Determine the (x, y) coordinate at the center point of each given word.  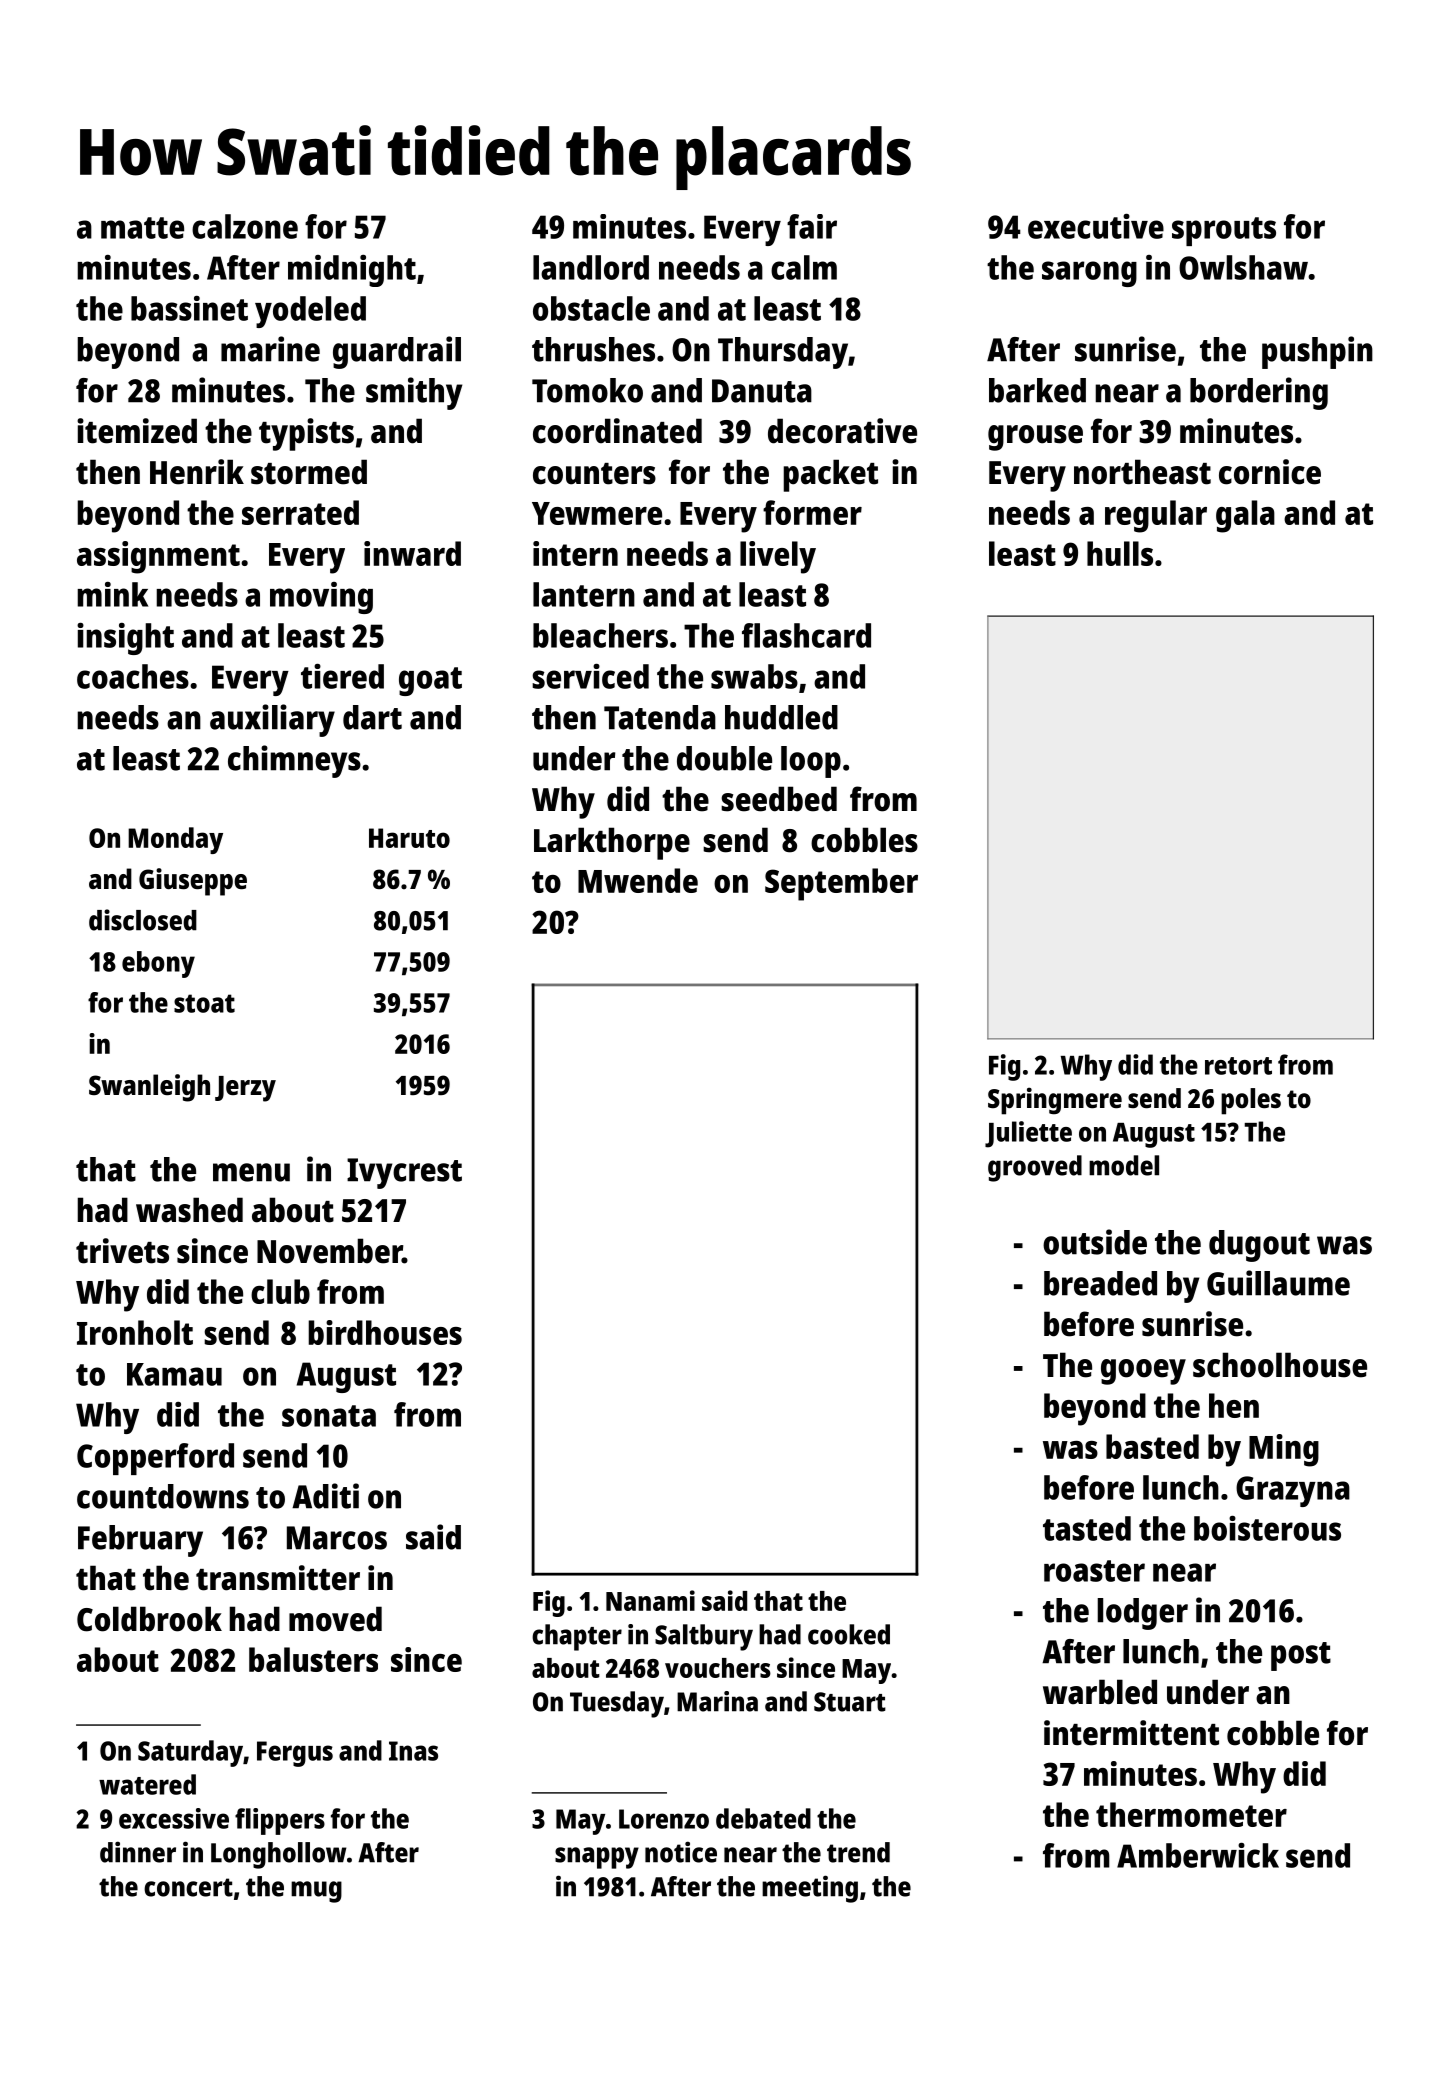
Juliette (1028, 1134)
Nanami (650, 1600)
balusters (313, 1659)
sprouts (1224, 231)
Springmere (1055, 1101)
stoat (204, 1003)
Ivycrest (404, 1173)
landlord (591, 267)
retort (1238, 1066)
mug (316, 1892)
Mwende (638, 880)
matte (142, 228)
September (841, 884)
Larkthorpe (612, 843)
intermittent (1131, 1733)
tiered (342, 676)
